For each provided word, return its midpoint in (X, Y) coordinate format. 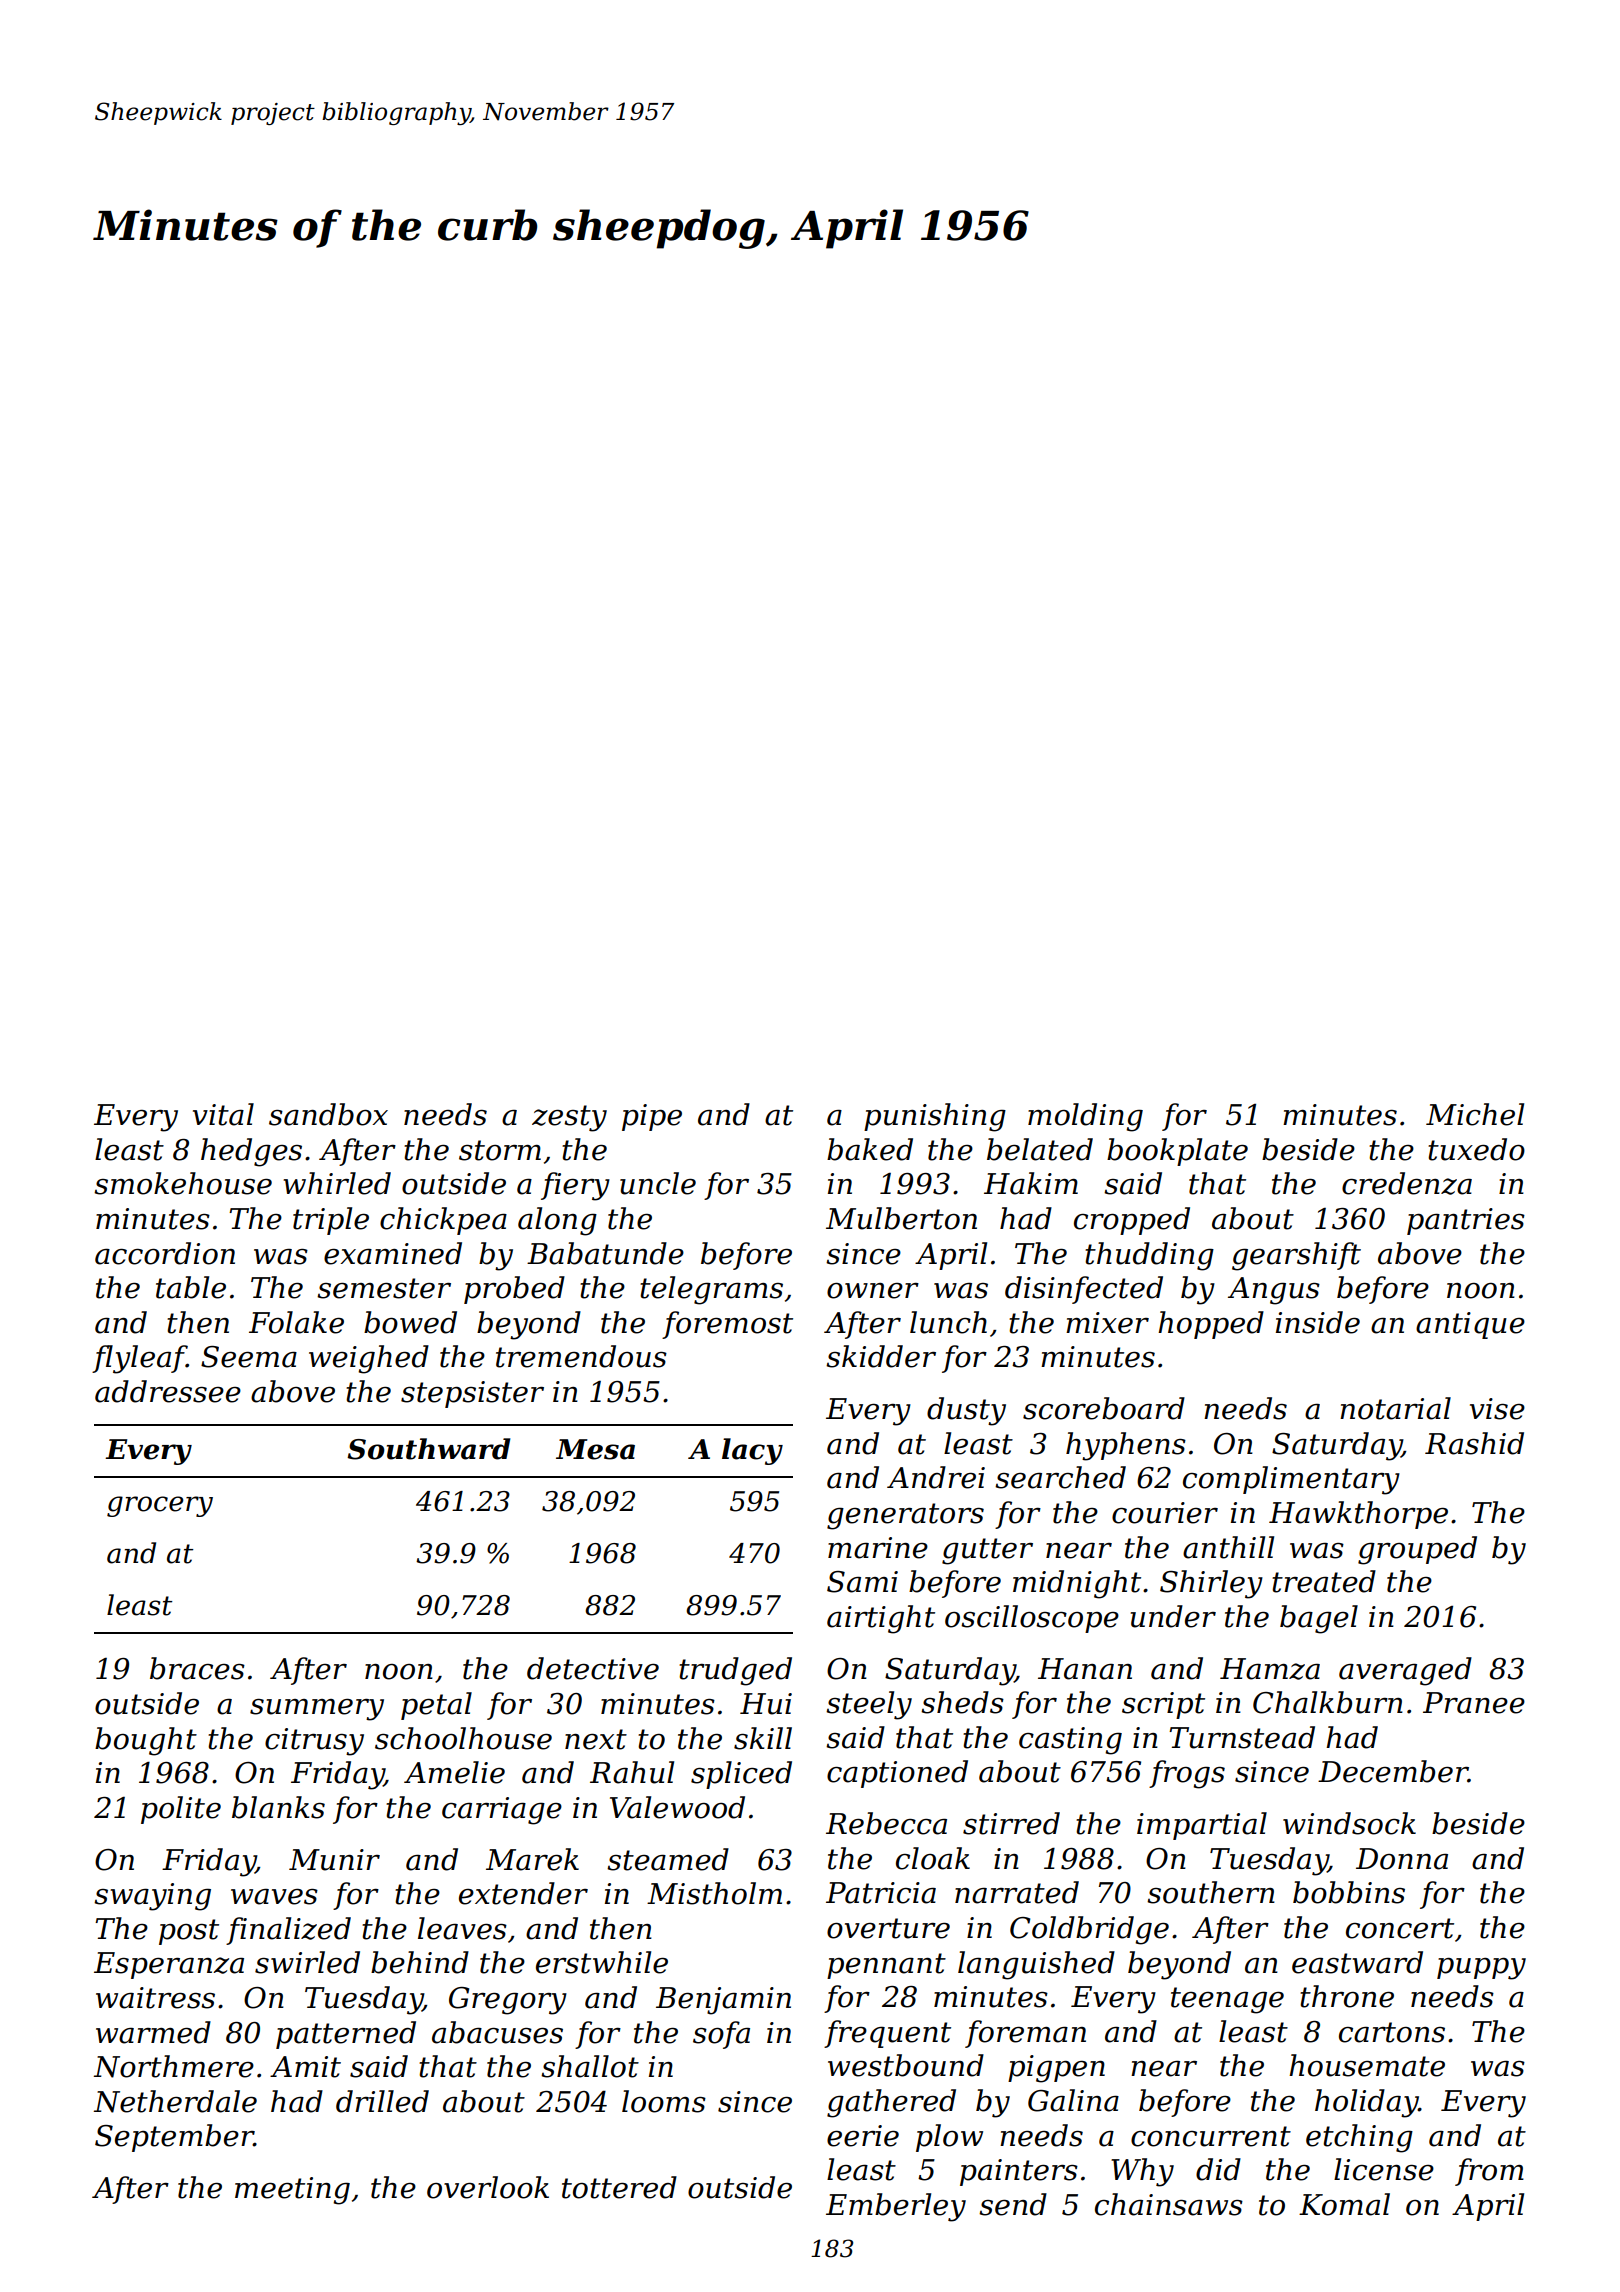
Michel (1475, 1114)
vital (223, 1114)
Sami (862, 1582)
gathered (891, 2103)
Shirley (1211, 1584)
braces (197, 1668)
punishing (935, 1117)
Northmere (174, 2066)
